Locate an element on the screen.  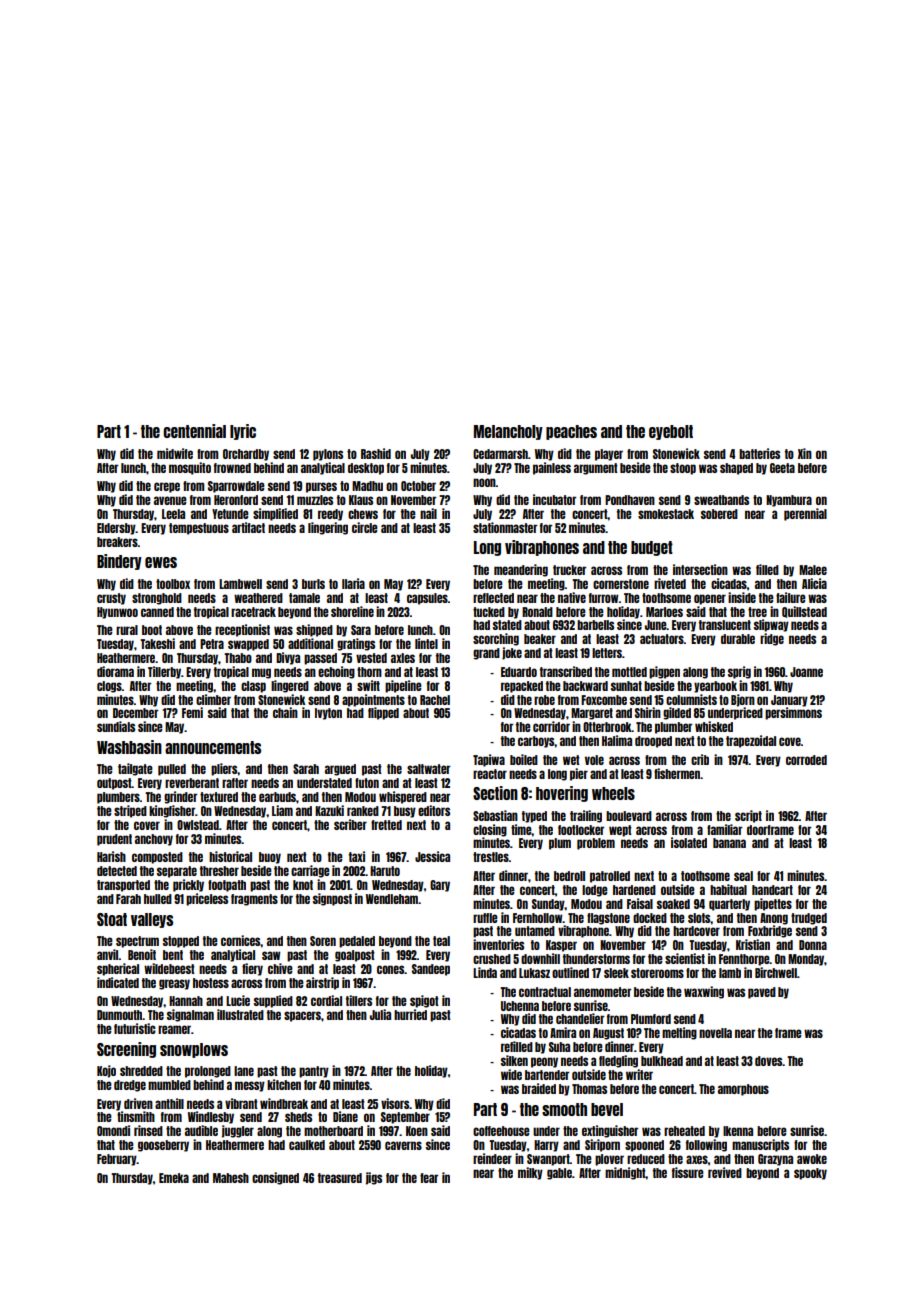
contractual is located at coordinates (545, 992).
